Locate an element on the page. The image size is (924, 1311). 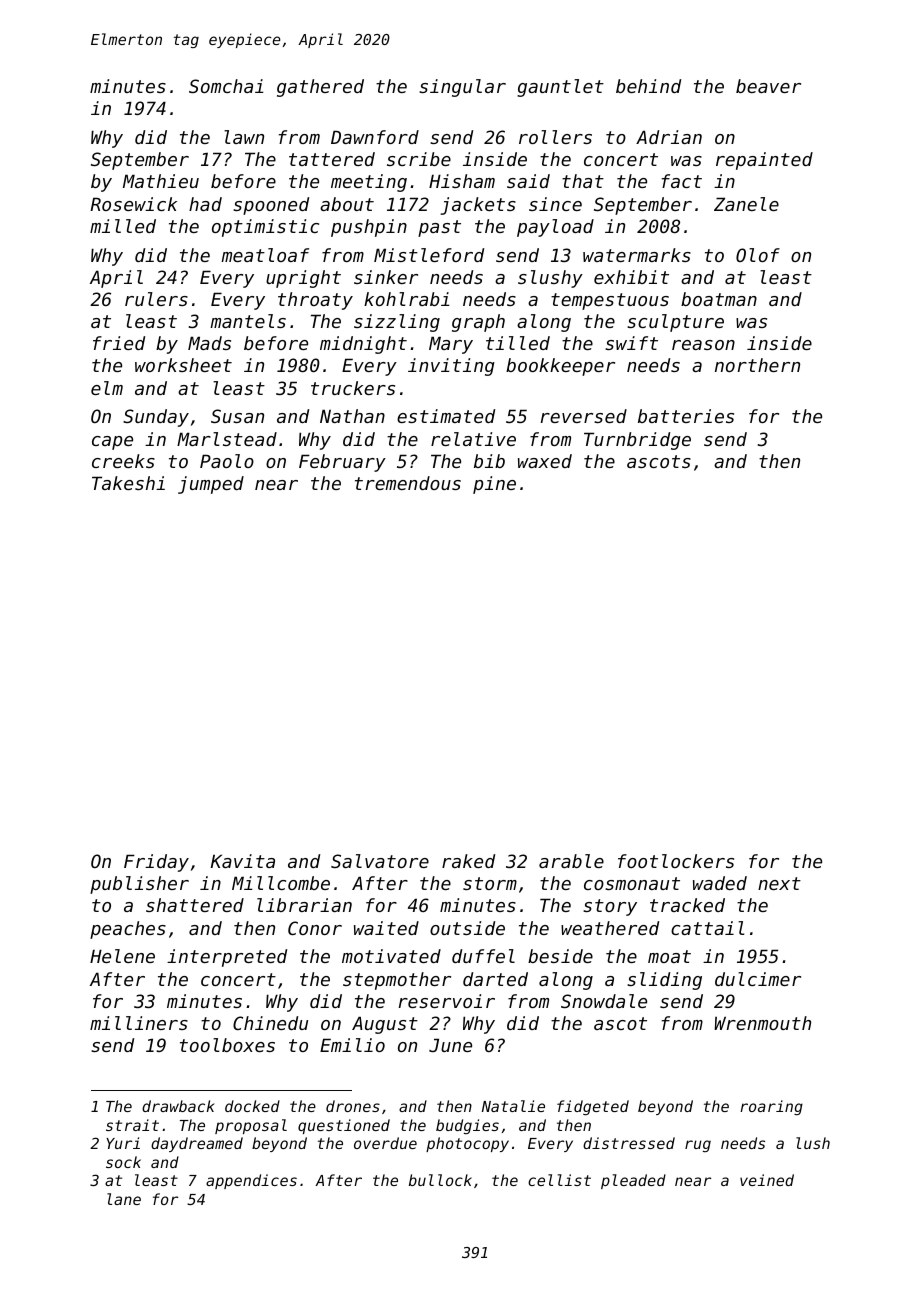
beaver is located at coordinates (768, 86).
